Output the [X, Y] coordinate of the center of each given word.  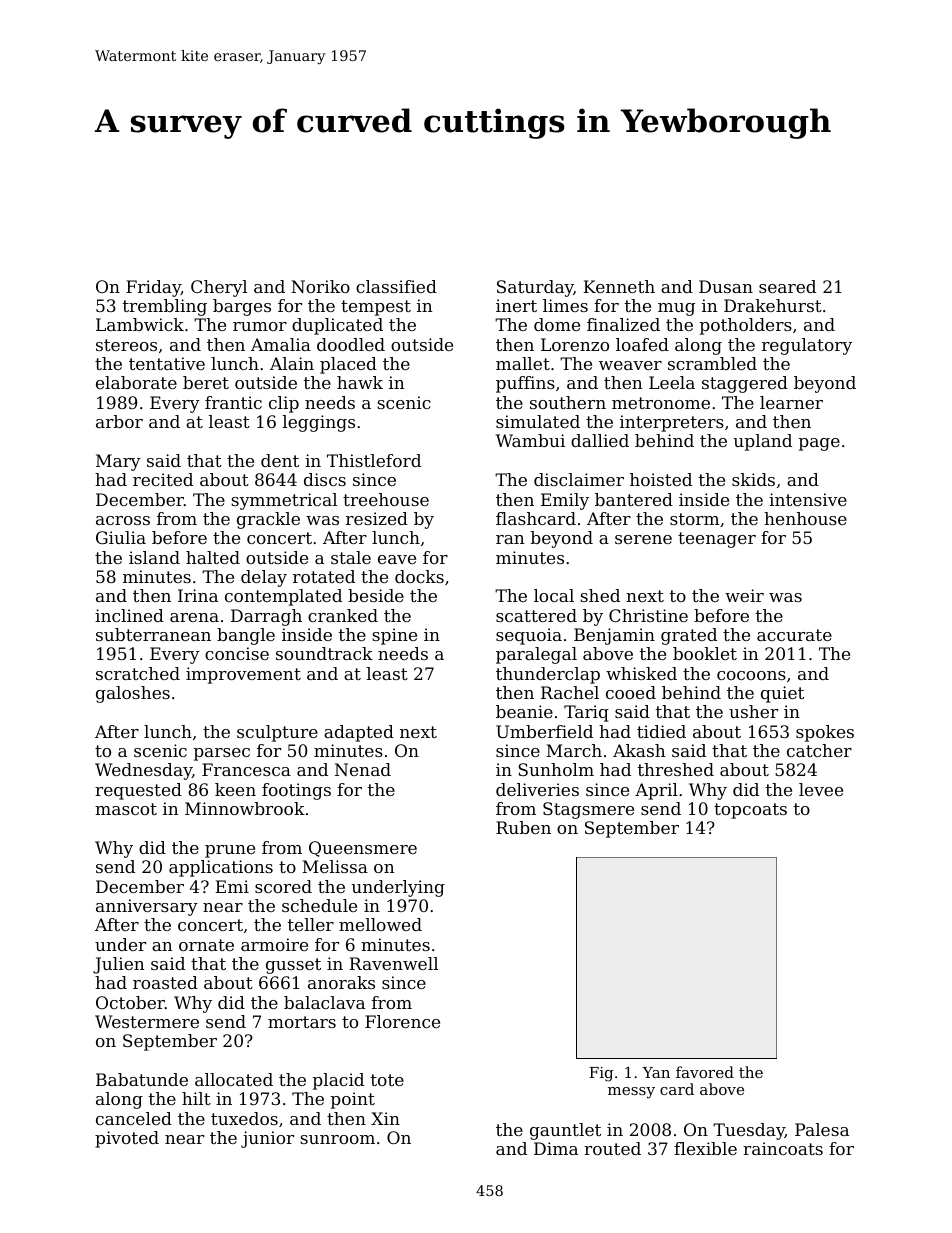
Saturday [535, 288]
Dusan [726, 286]
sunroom [337, 1139]
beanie [524, 711]
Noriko [320, 286]
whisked [641, 673]
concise [237, 653]
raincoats [783, 1148]
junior [267, 1139]
